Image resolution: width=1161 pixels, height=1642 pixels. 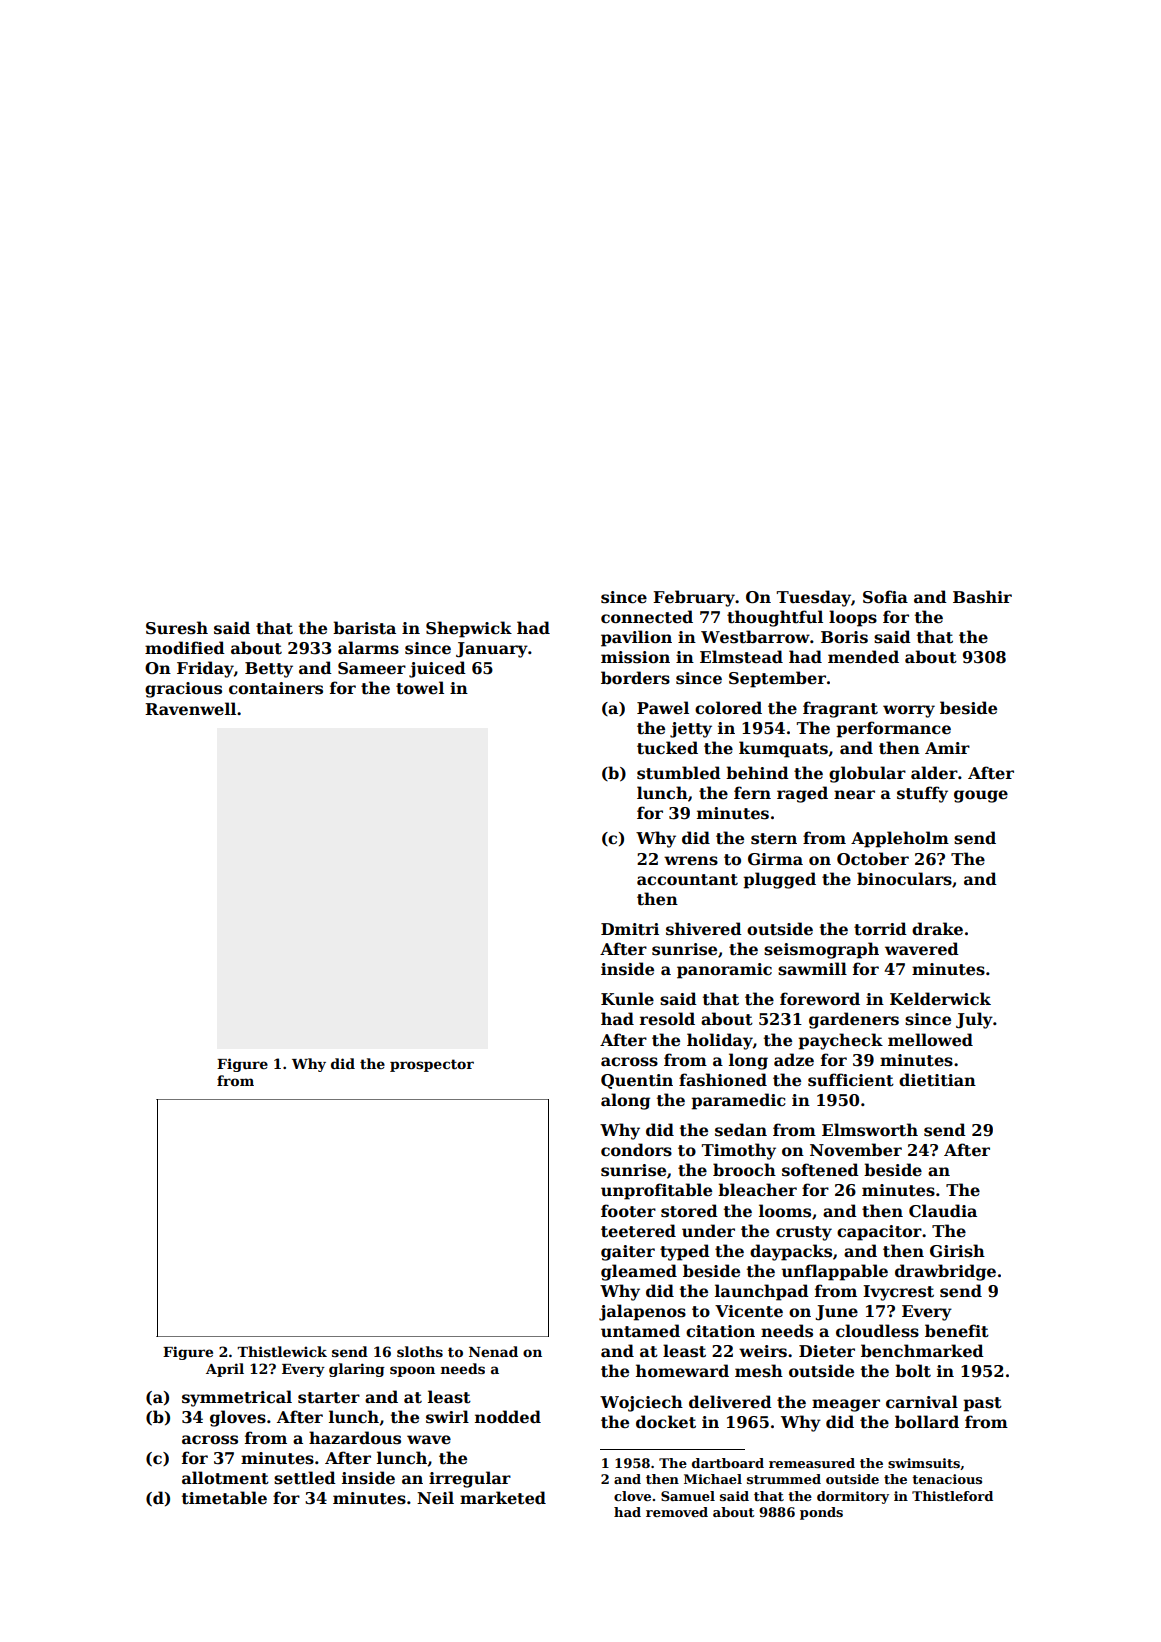 What do you see at coordinates (637, 1081) in the screenshot?
I see `Quentin` at bounding box center [637, 1081].
